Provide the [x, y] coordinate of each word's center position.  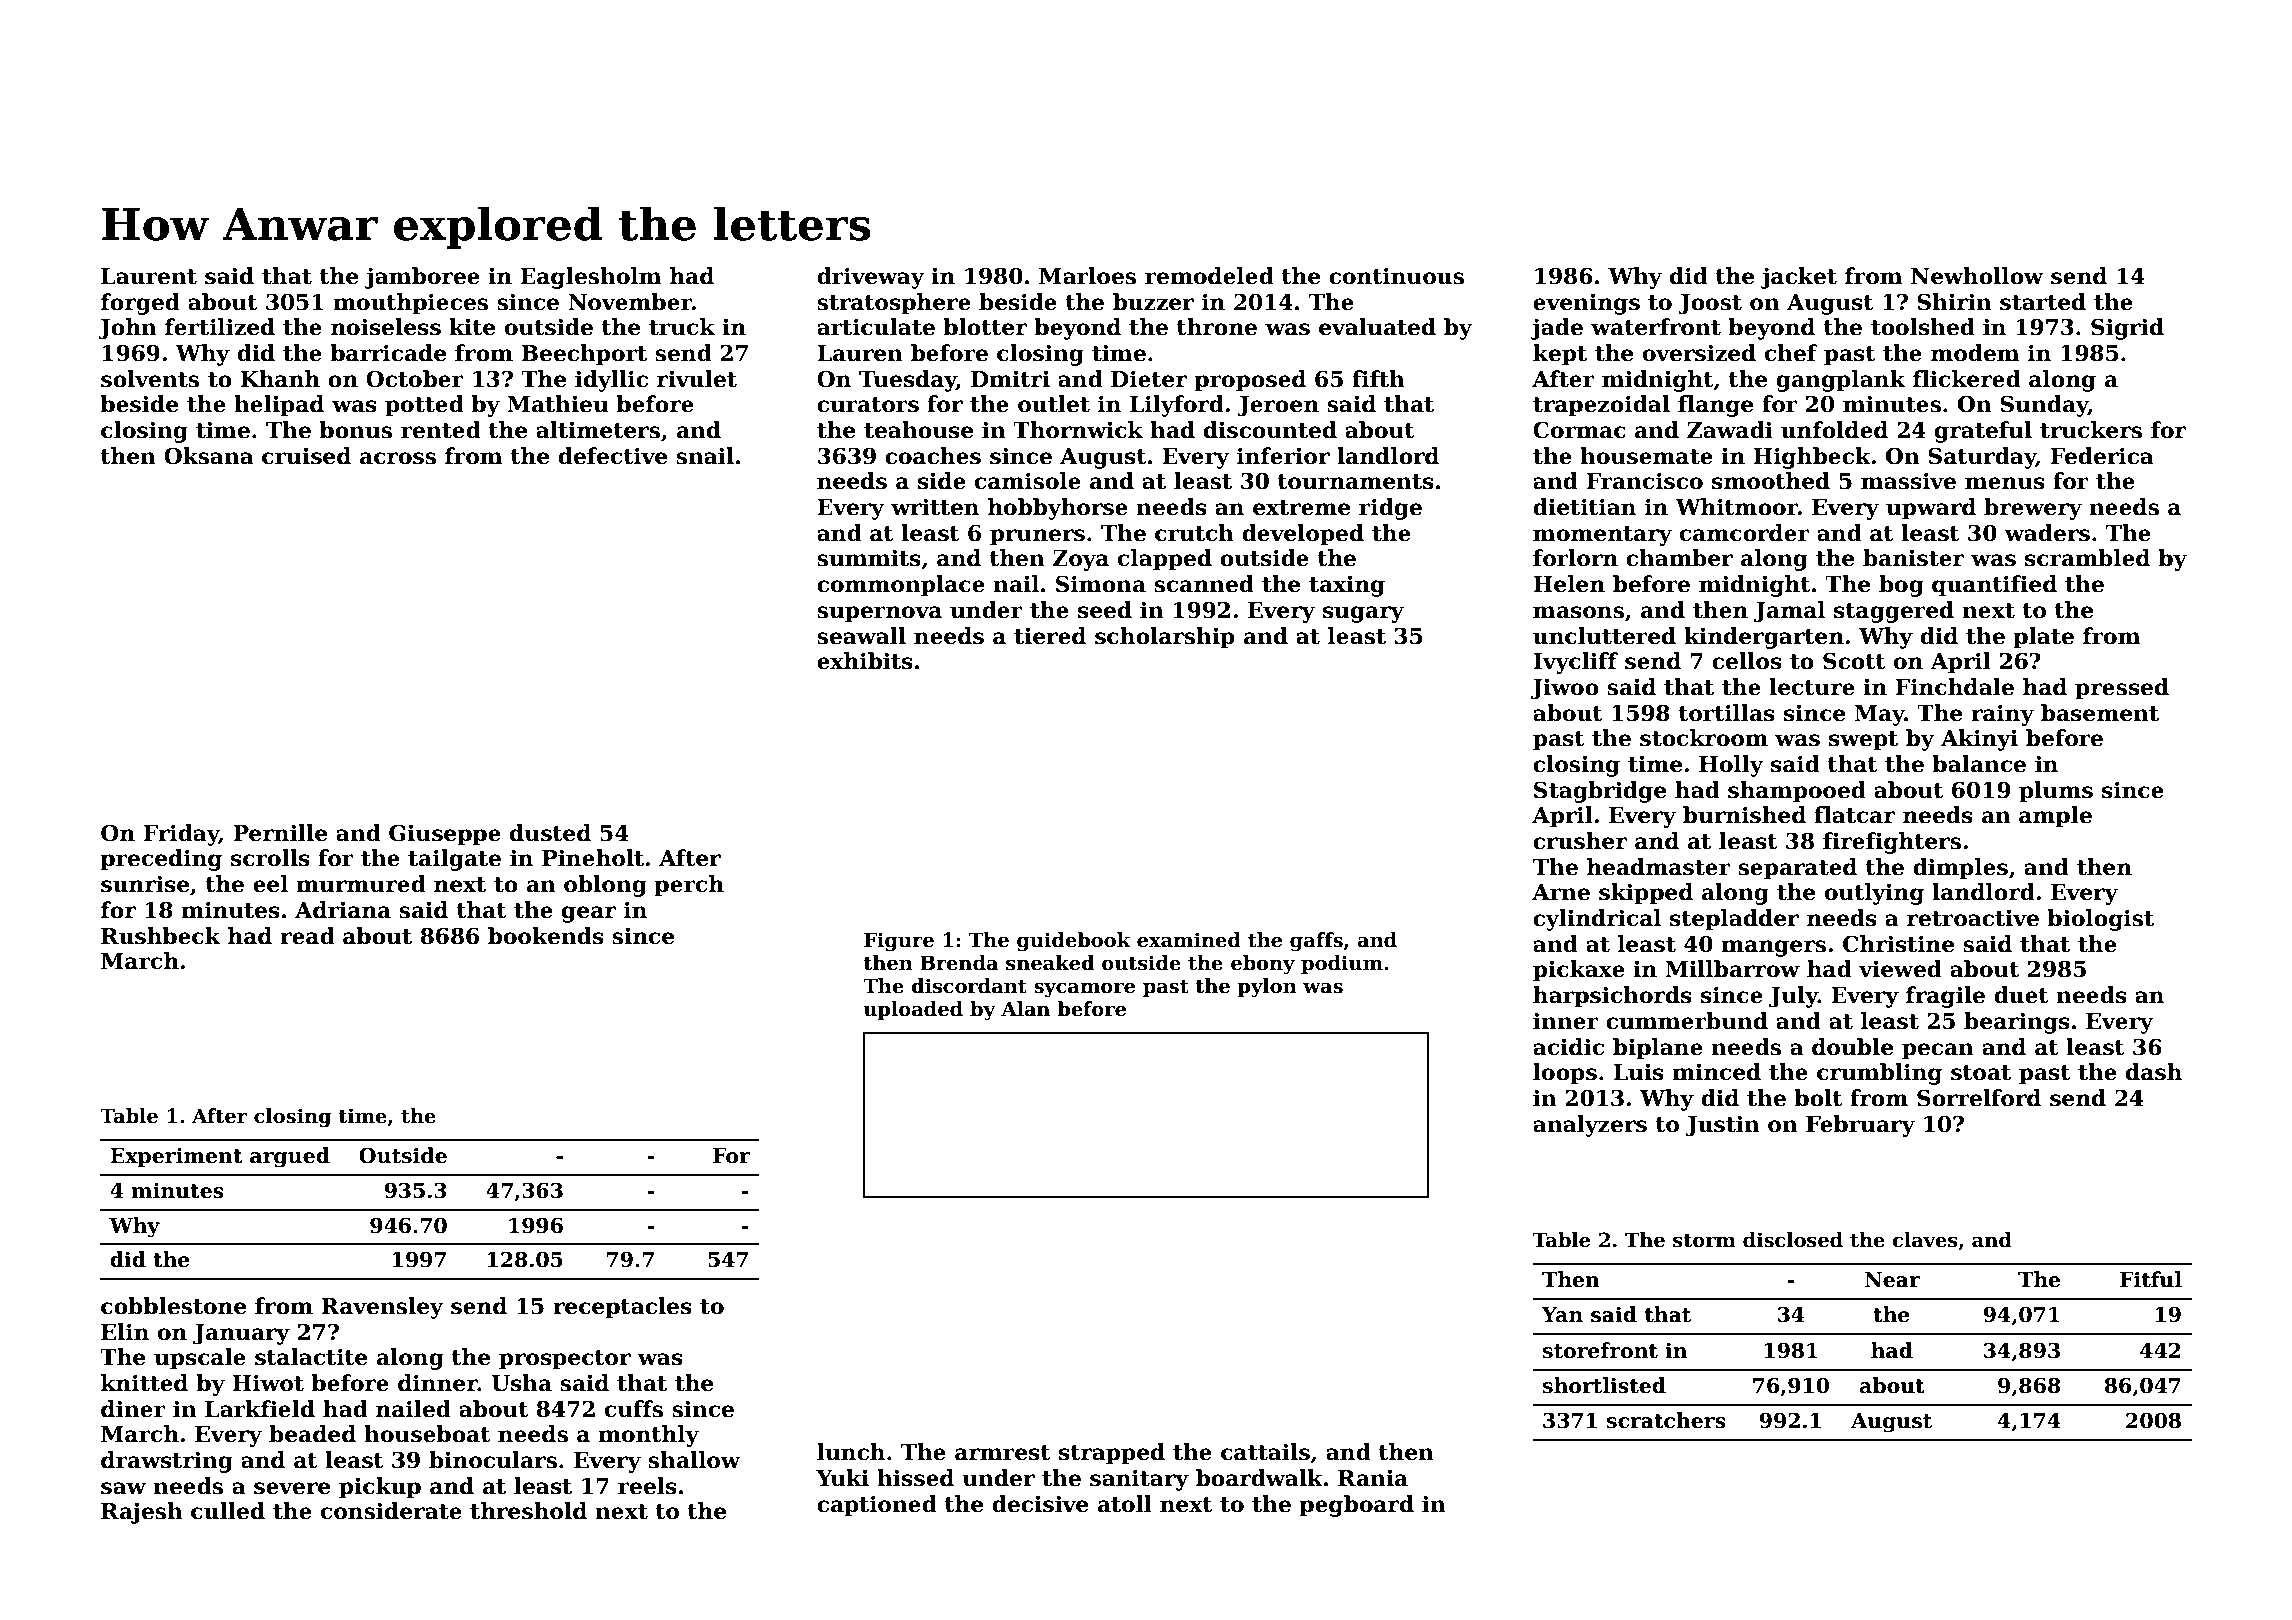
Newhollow [1977, 276]
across [398, 458]
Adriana [343, 910]
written [935, 507]
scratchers [1666, 1420]
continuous [1396, 276]
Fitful [2151, 1279]
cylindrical [1597, 920]
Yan [1562, 1315]
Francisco [1644, 481]
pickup [380, 1488]
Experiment [176, 1157]
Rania [1373, 1478]
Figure [899, 941]
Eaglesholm [591, 278]
